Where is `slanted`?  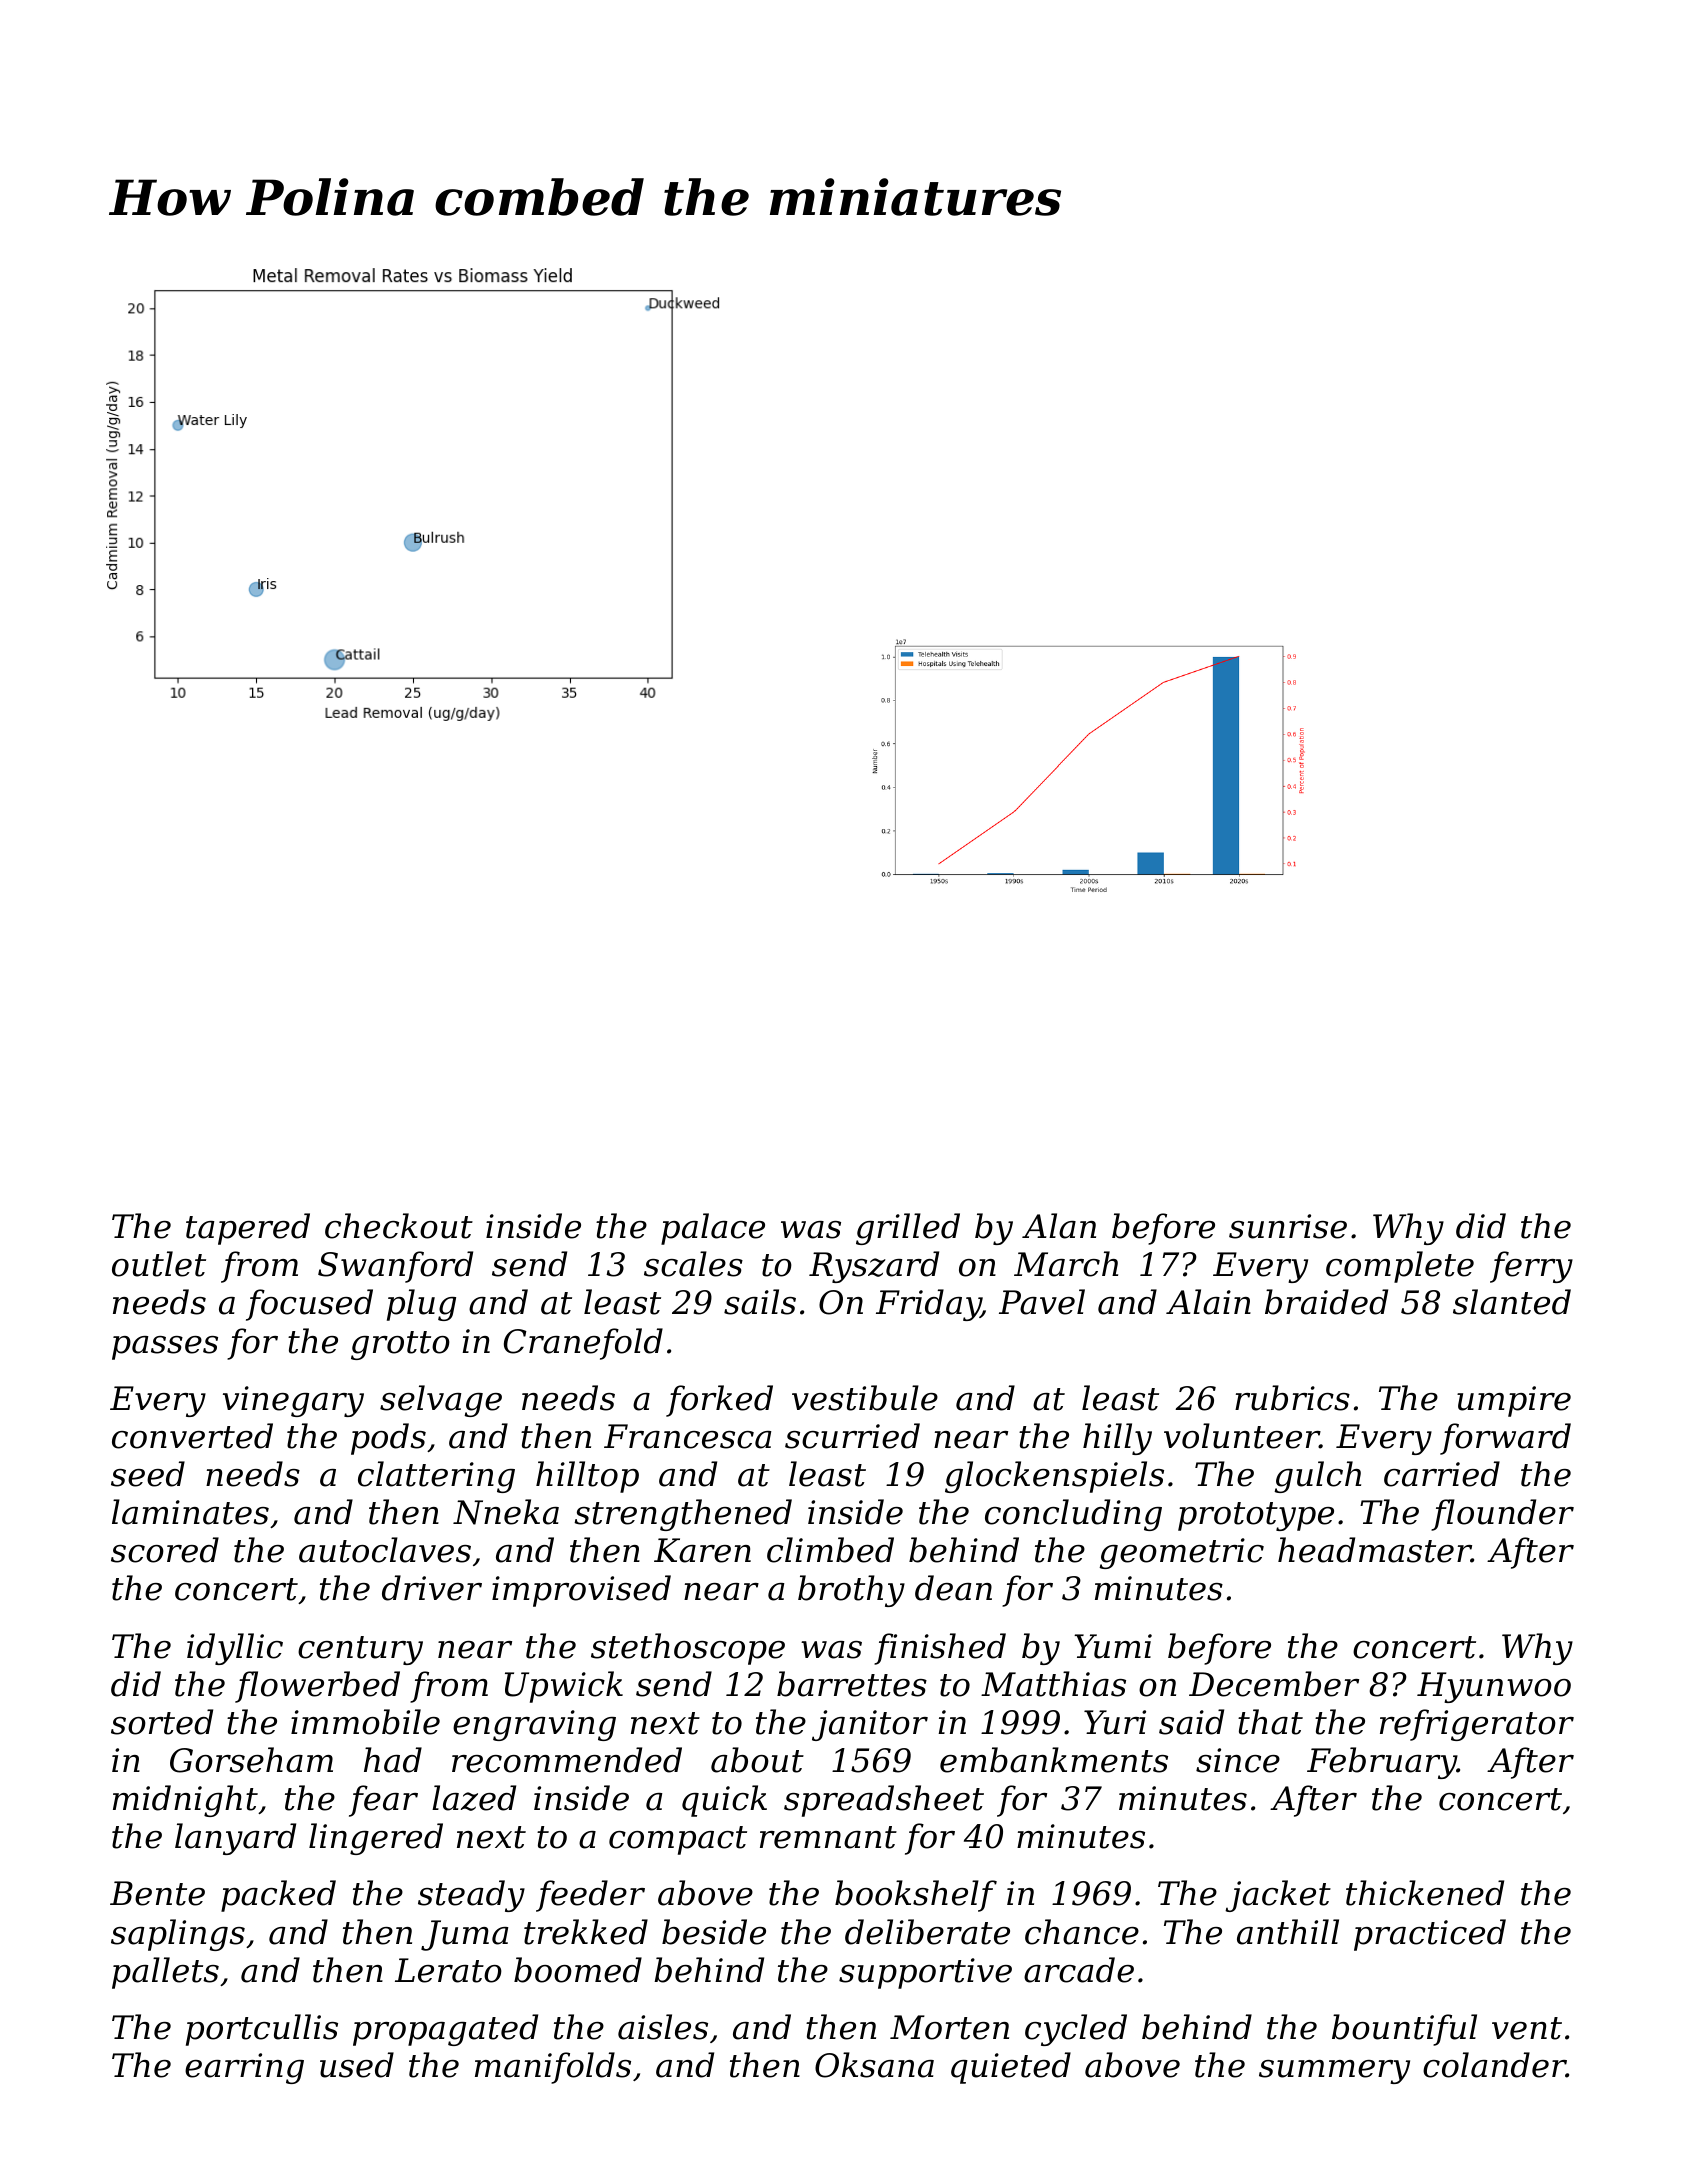 slanted is located at coordinates (1512, 1302).
